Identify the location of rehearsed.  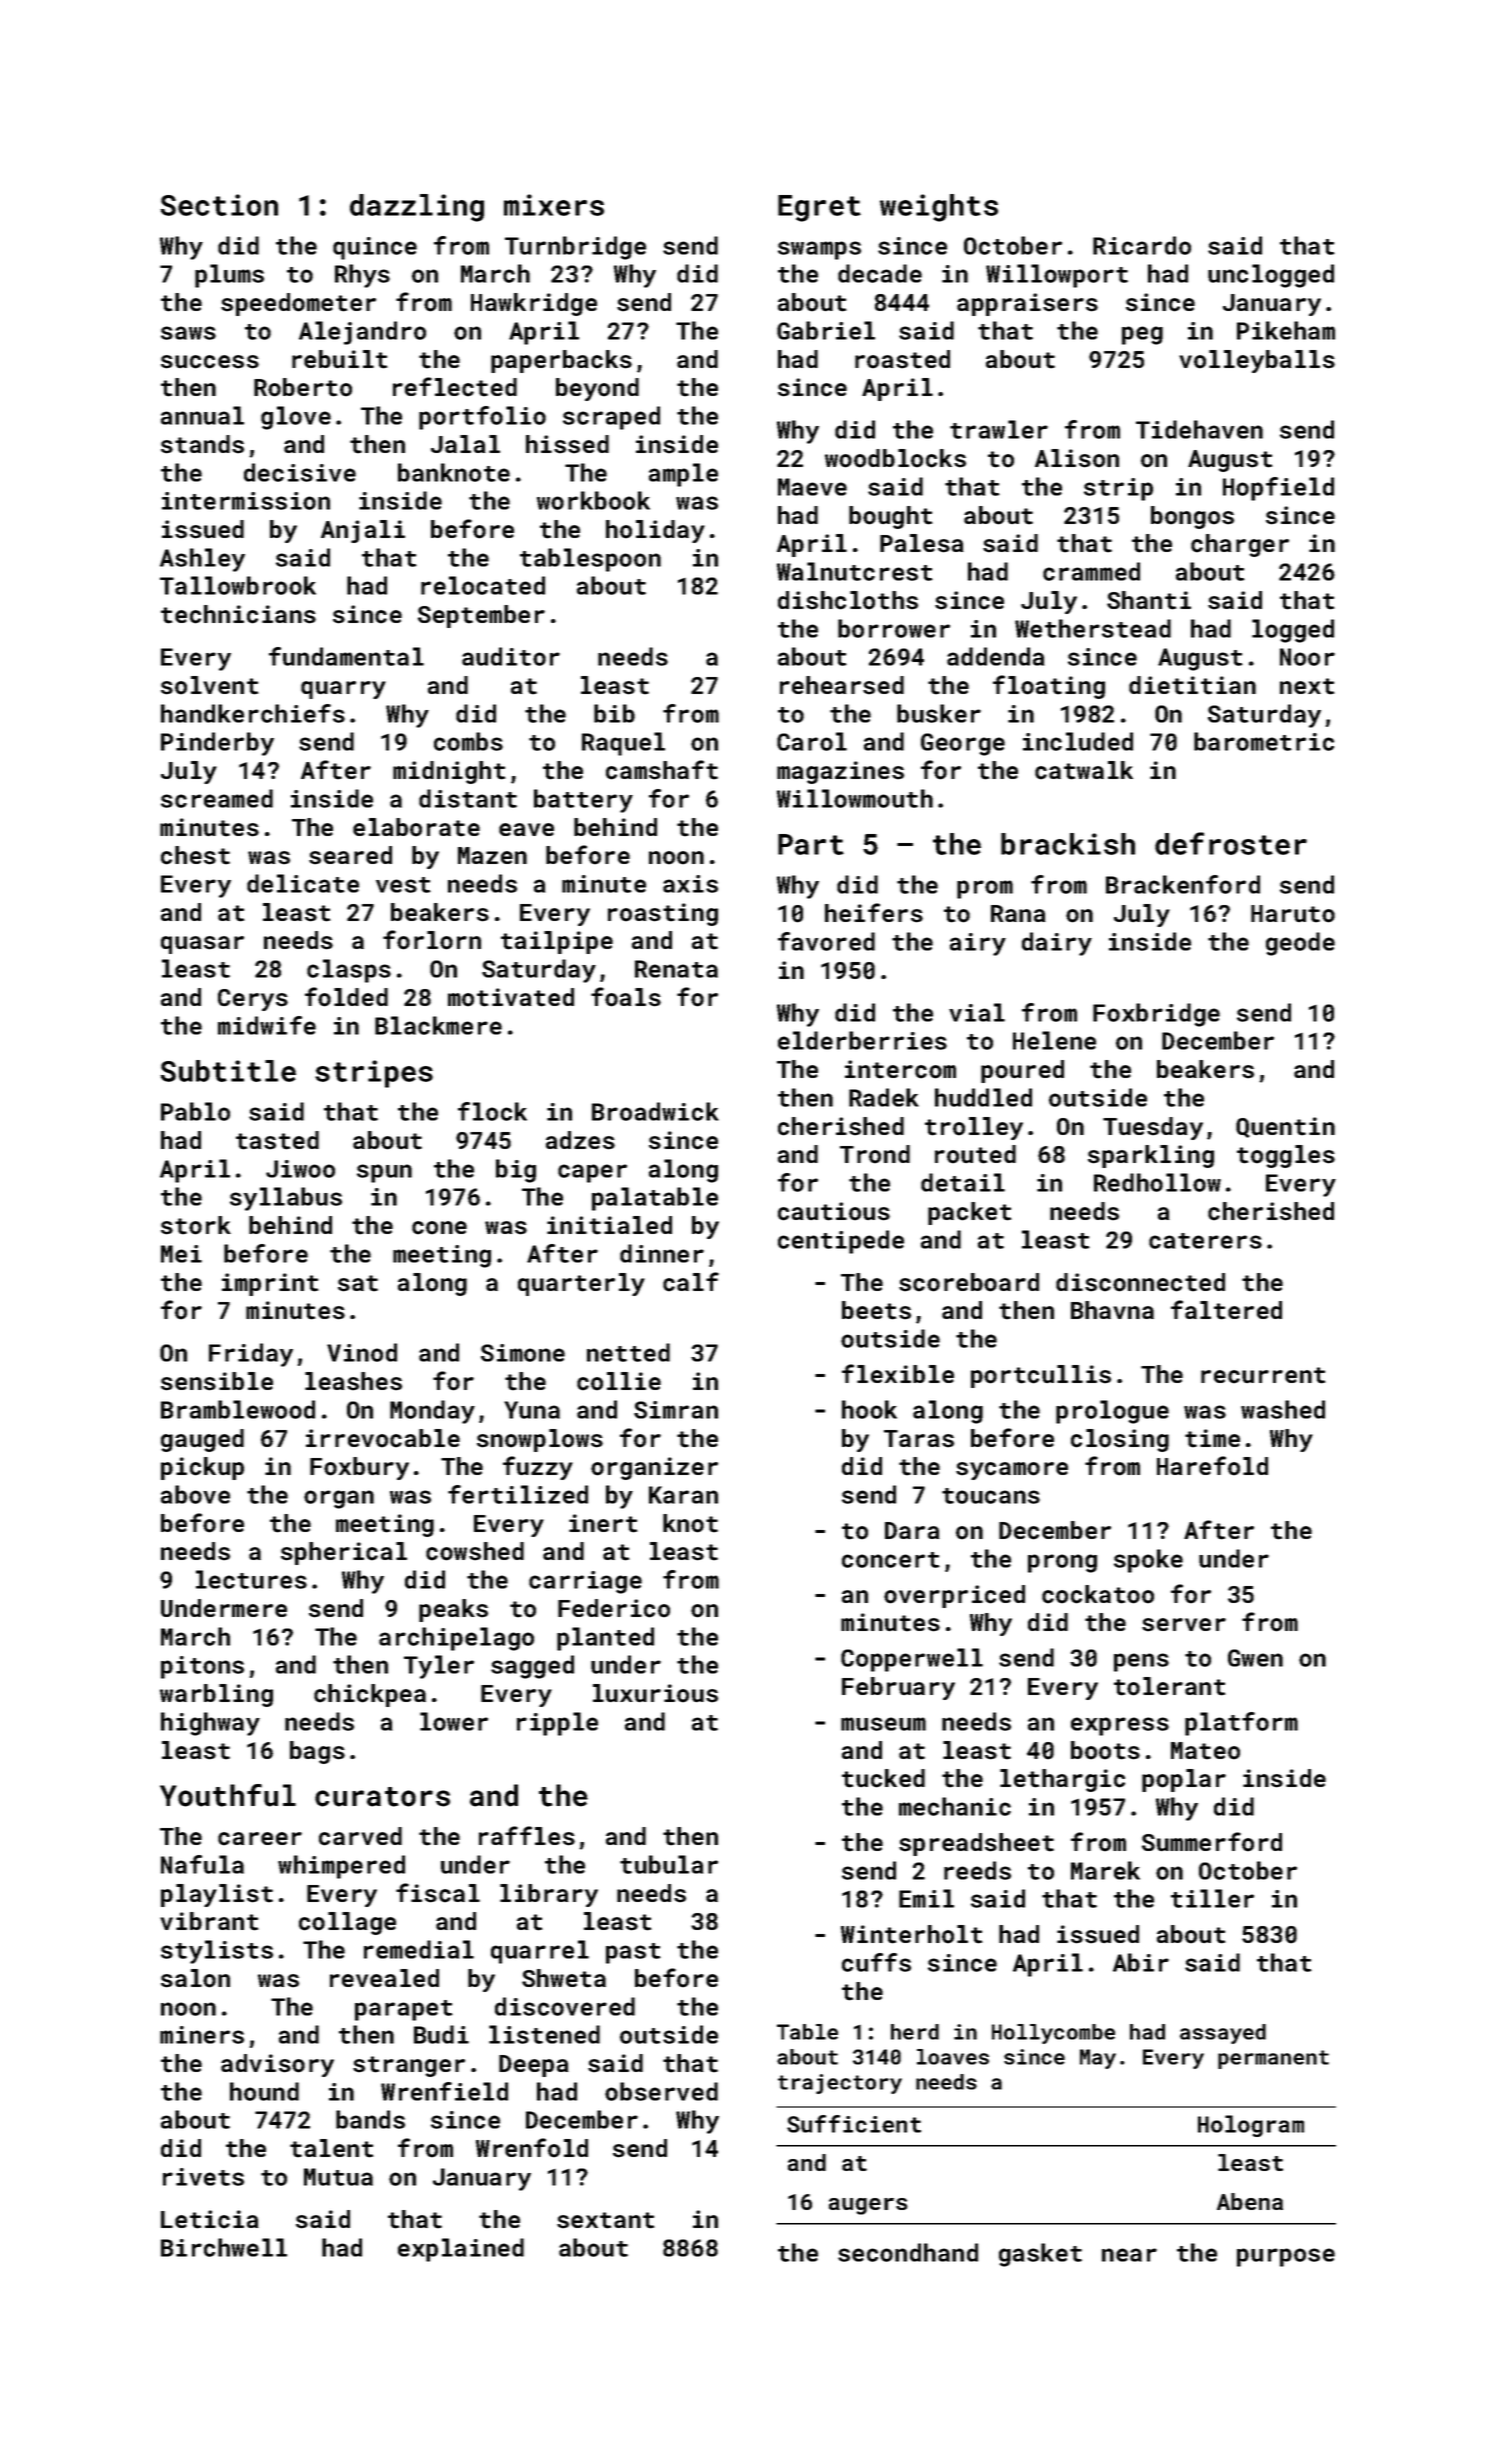
(842, 685).
